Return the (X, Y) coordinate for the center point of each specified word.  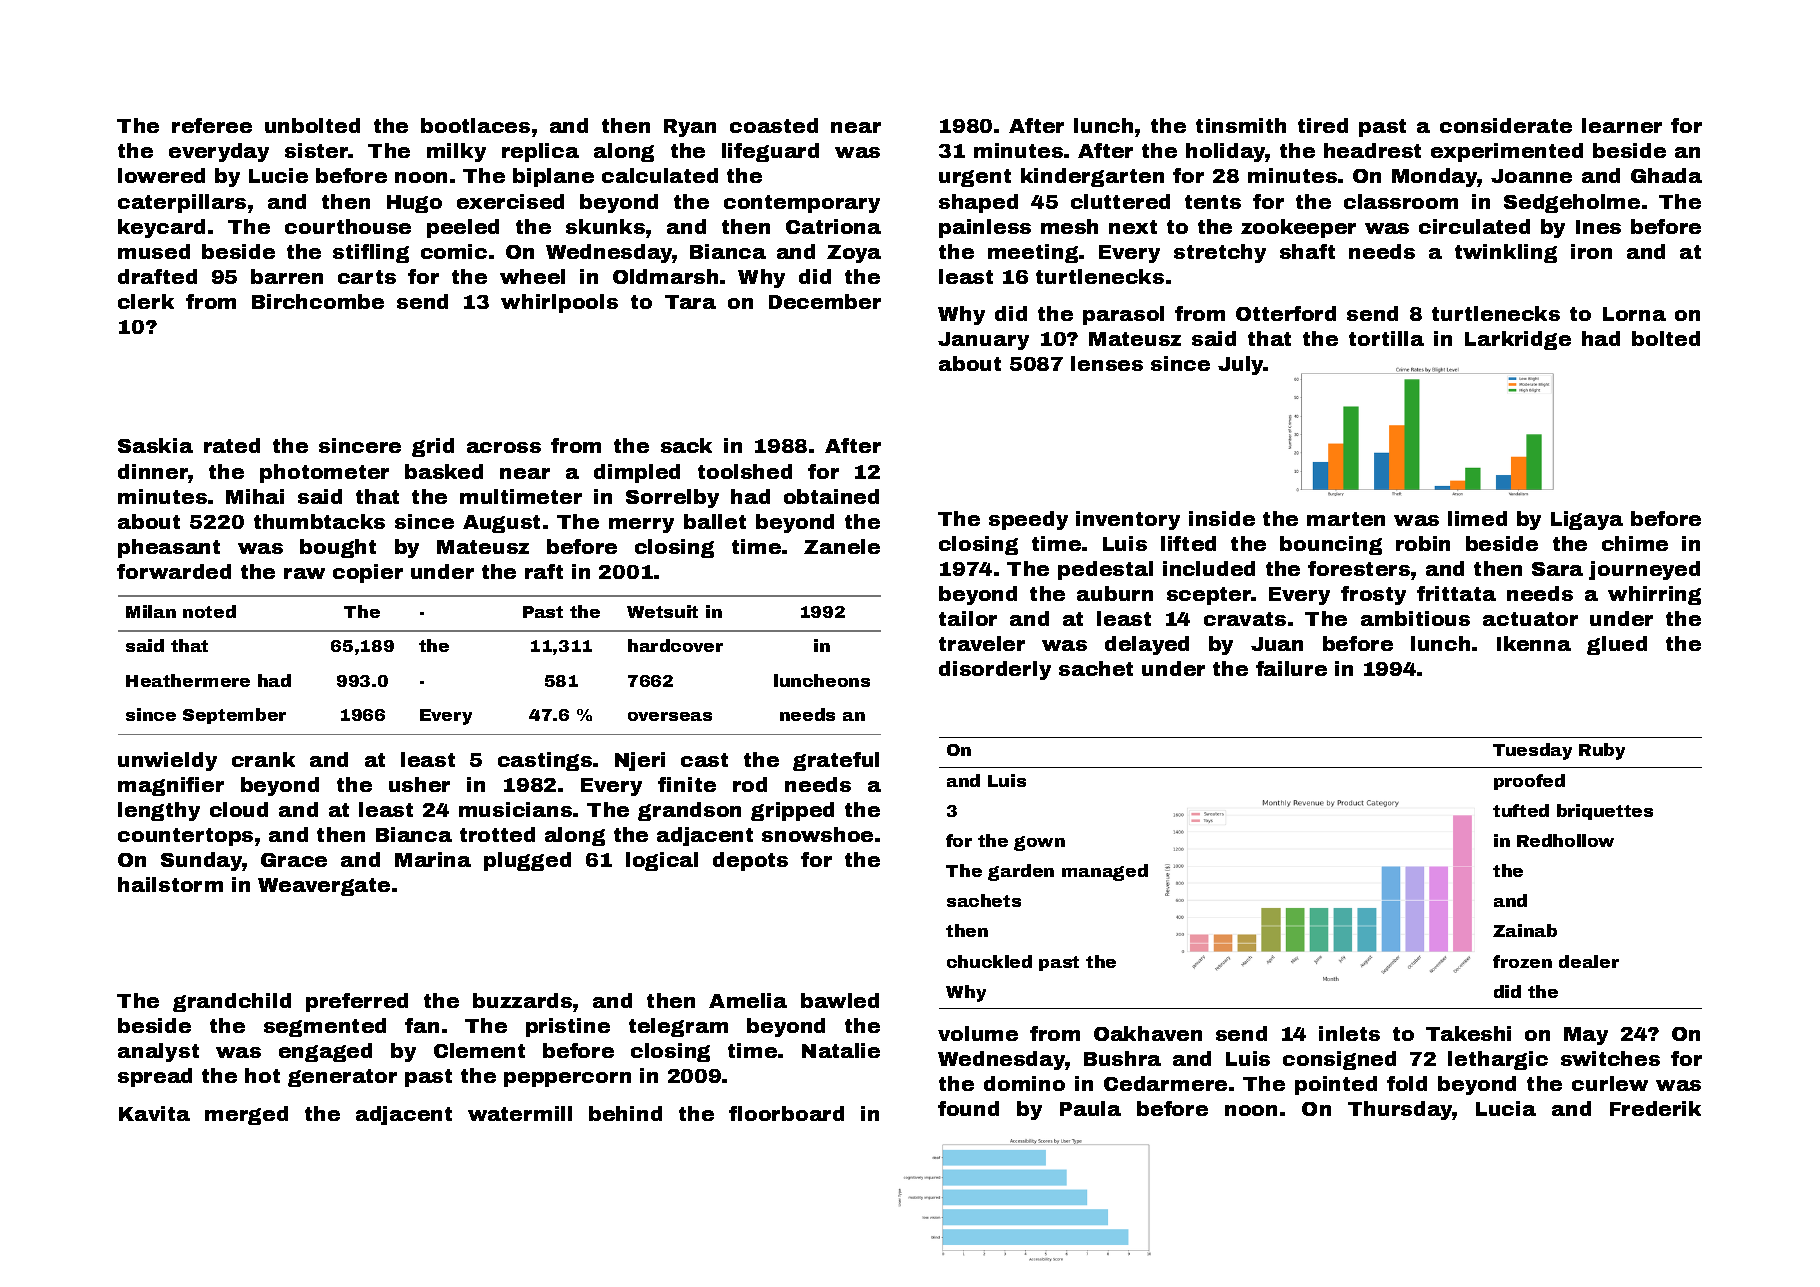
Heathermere (188, 680)
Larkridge (1518, 340)
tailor (968, 618)
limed (1477, 518)
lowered (161, 175)
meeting (1033, 253)
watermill (520, 1113)
